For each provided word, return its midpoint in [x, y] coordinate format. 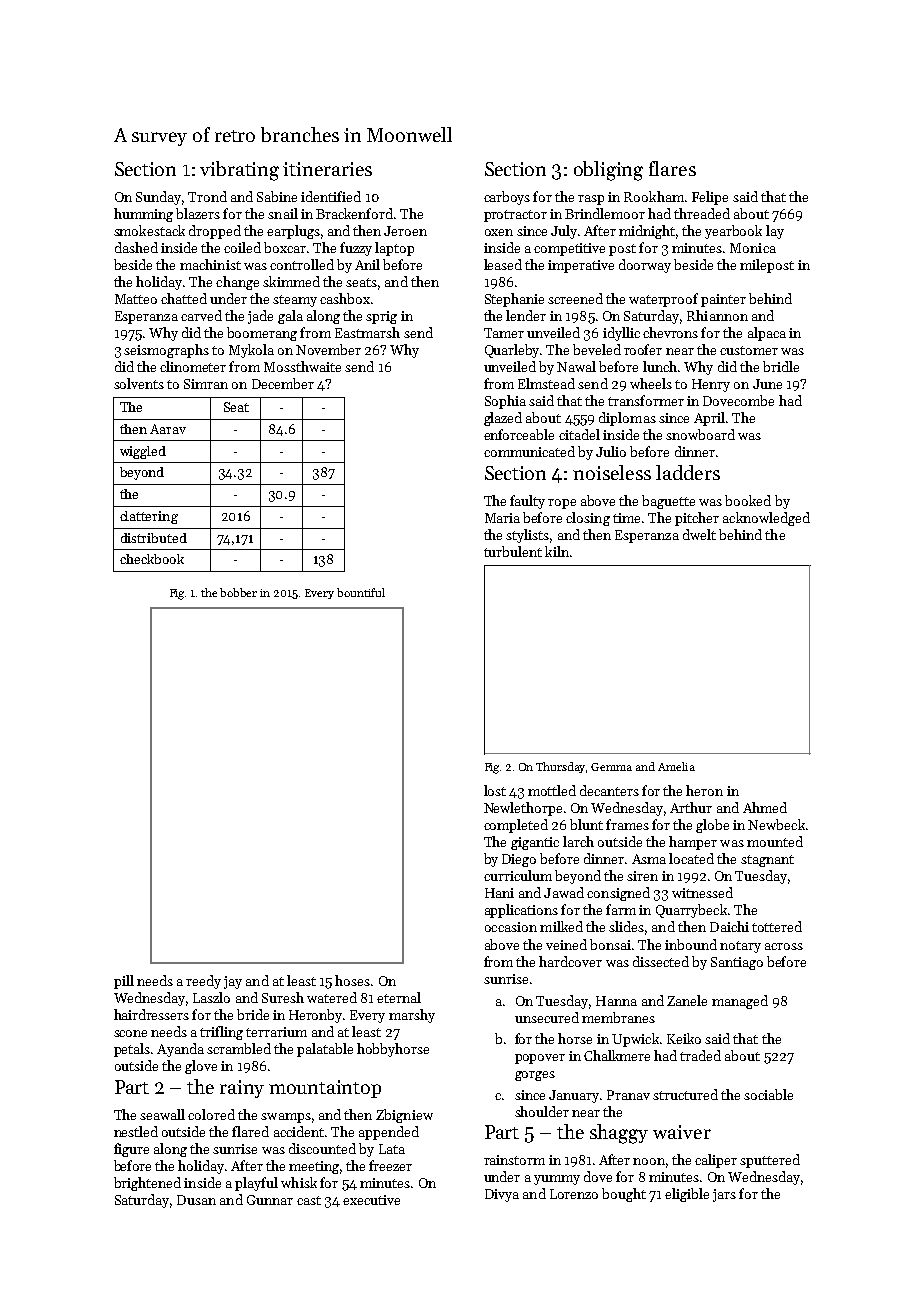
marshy [412, 1016]
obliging [608, 171]
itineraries [327, 169]
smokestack [149, 230]
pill [124, 982]
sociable [768, 1094]
